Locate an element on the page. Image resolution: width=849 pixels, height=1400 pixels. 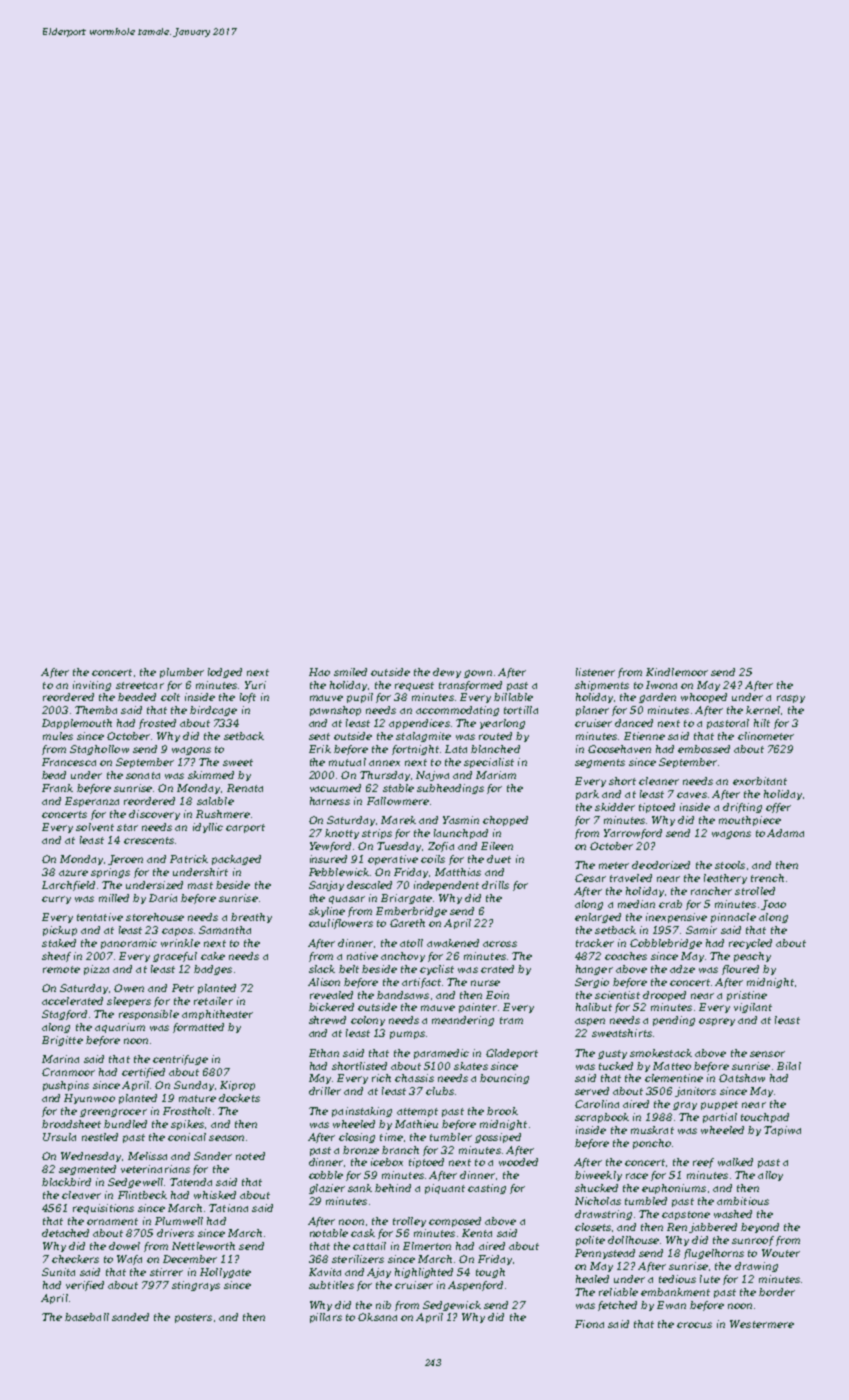
Westermere is located at coordinates (762, 1324).
